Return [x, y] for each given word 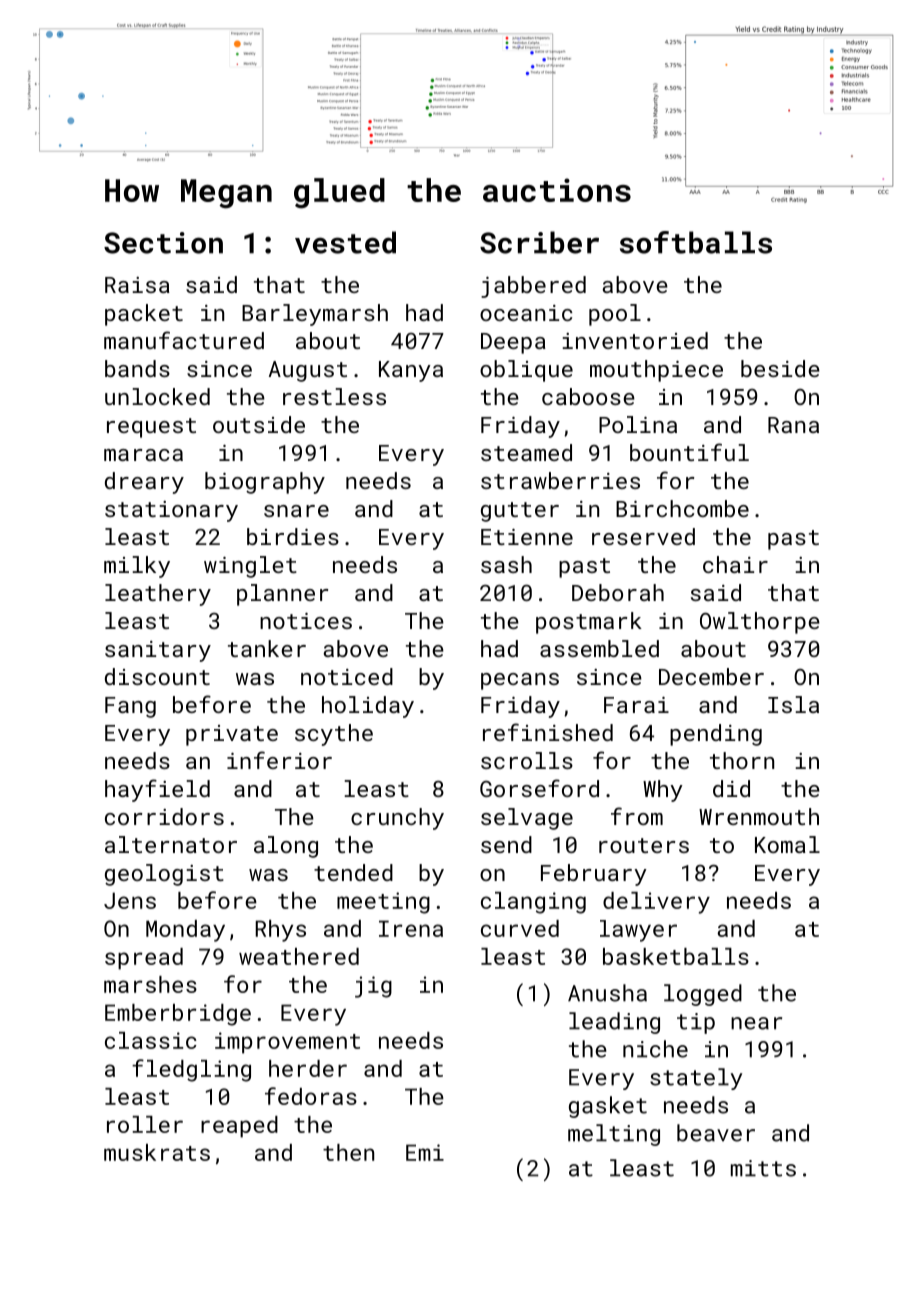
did [731, 788]
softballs [696, 242]
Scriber [539, 242]
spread [144, 959]
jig [373, 987]
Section [163, 243]
